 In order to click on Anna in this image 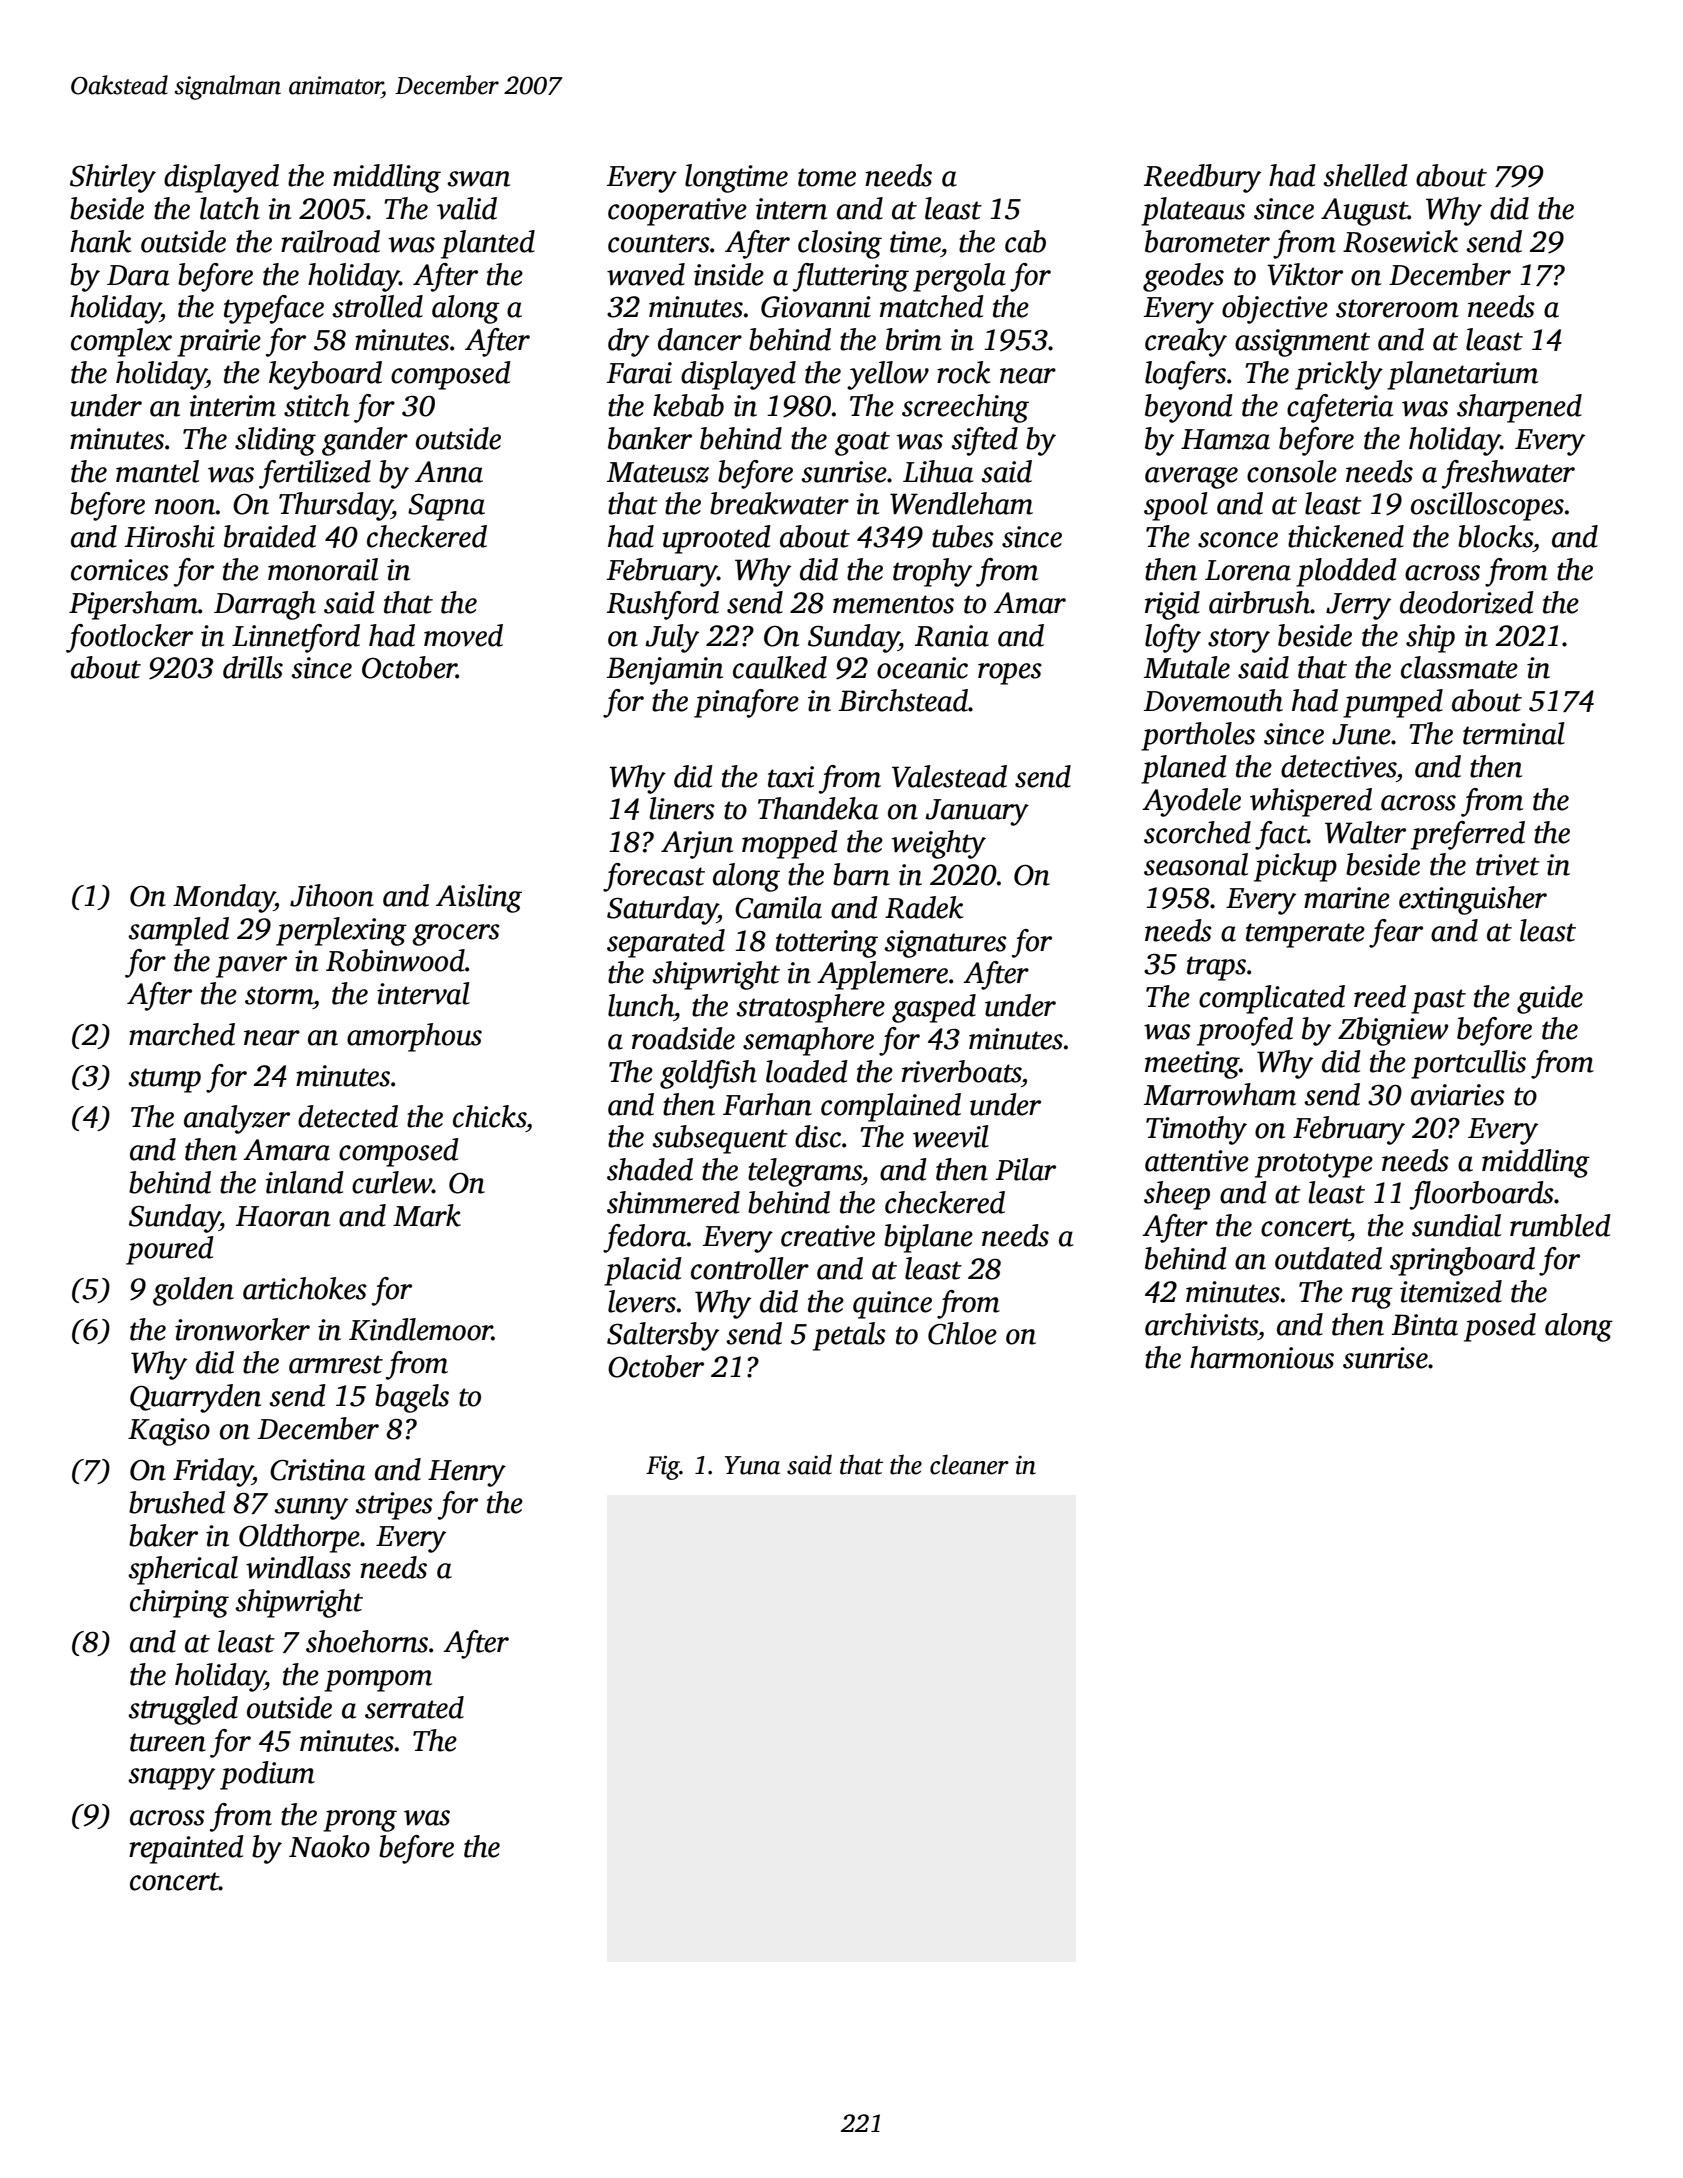, I will do `click(449, 472)`.
